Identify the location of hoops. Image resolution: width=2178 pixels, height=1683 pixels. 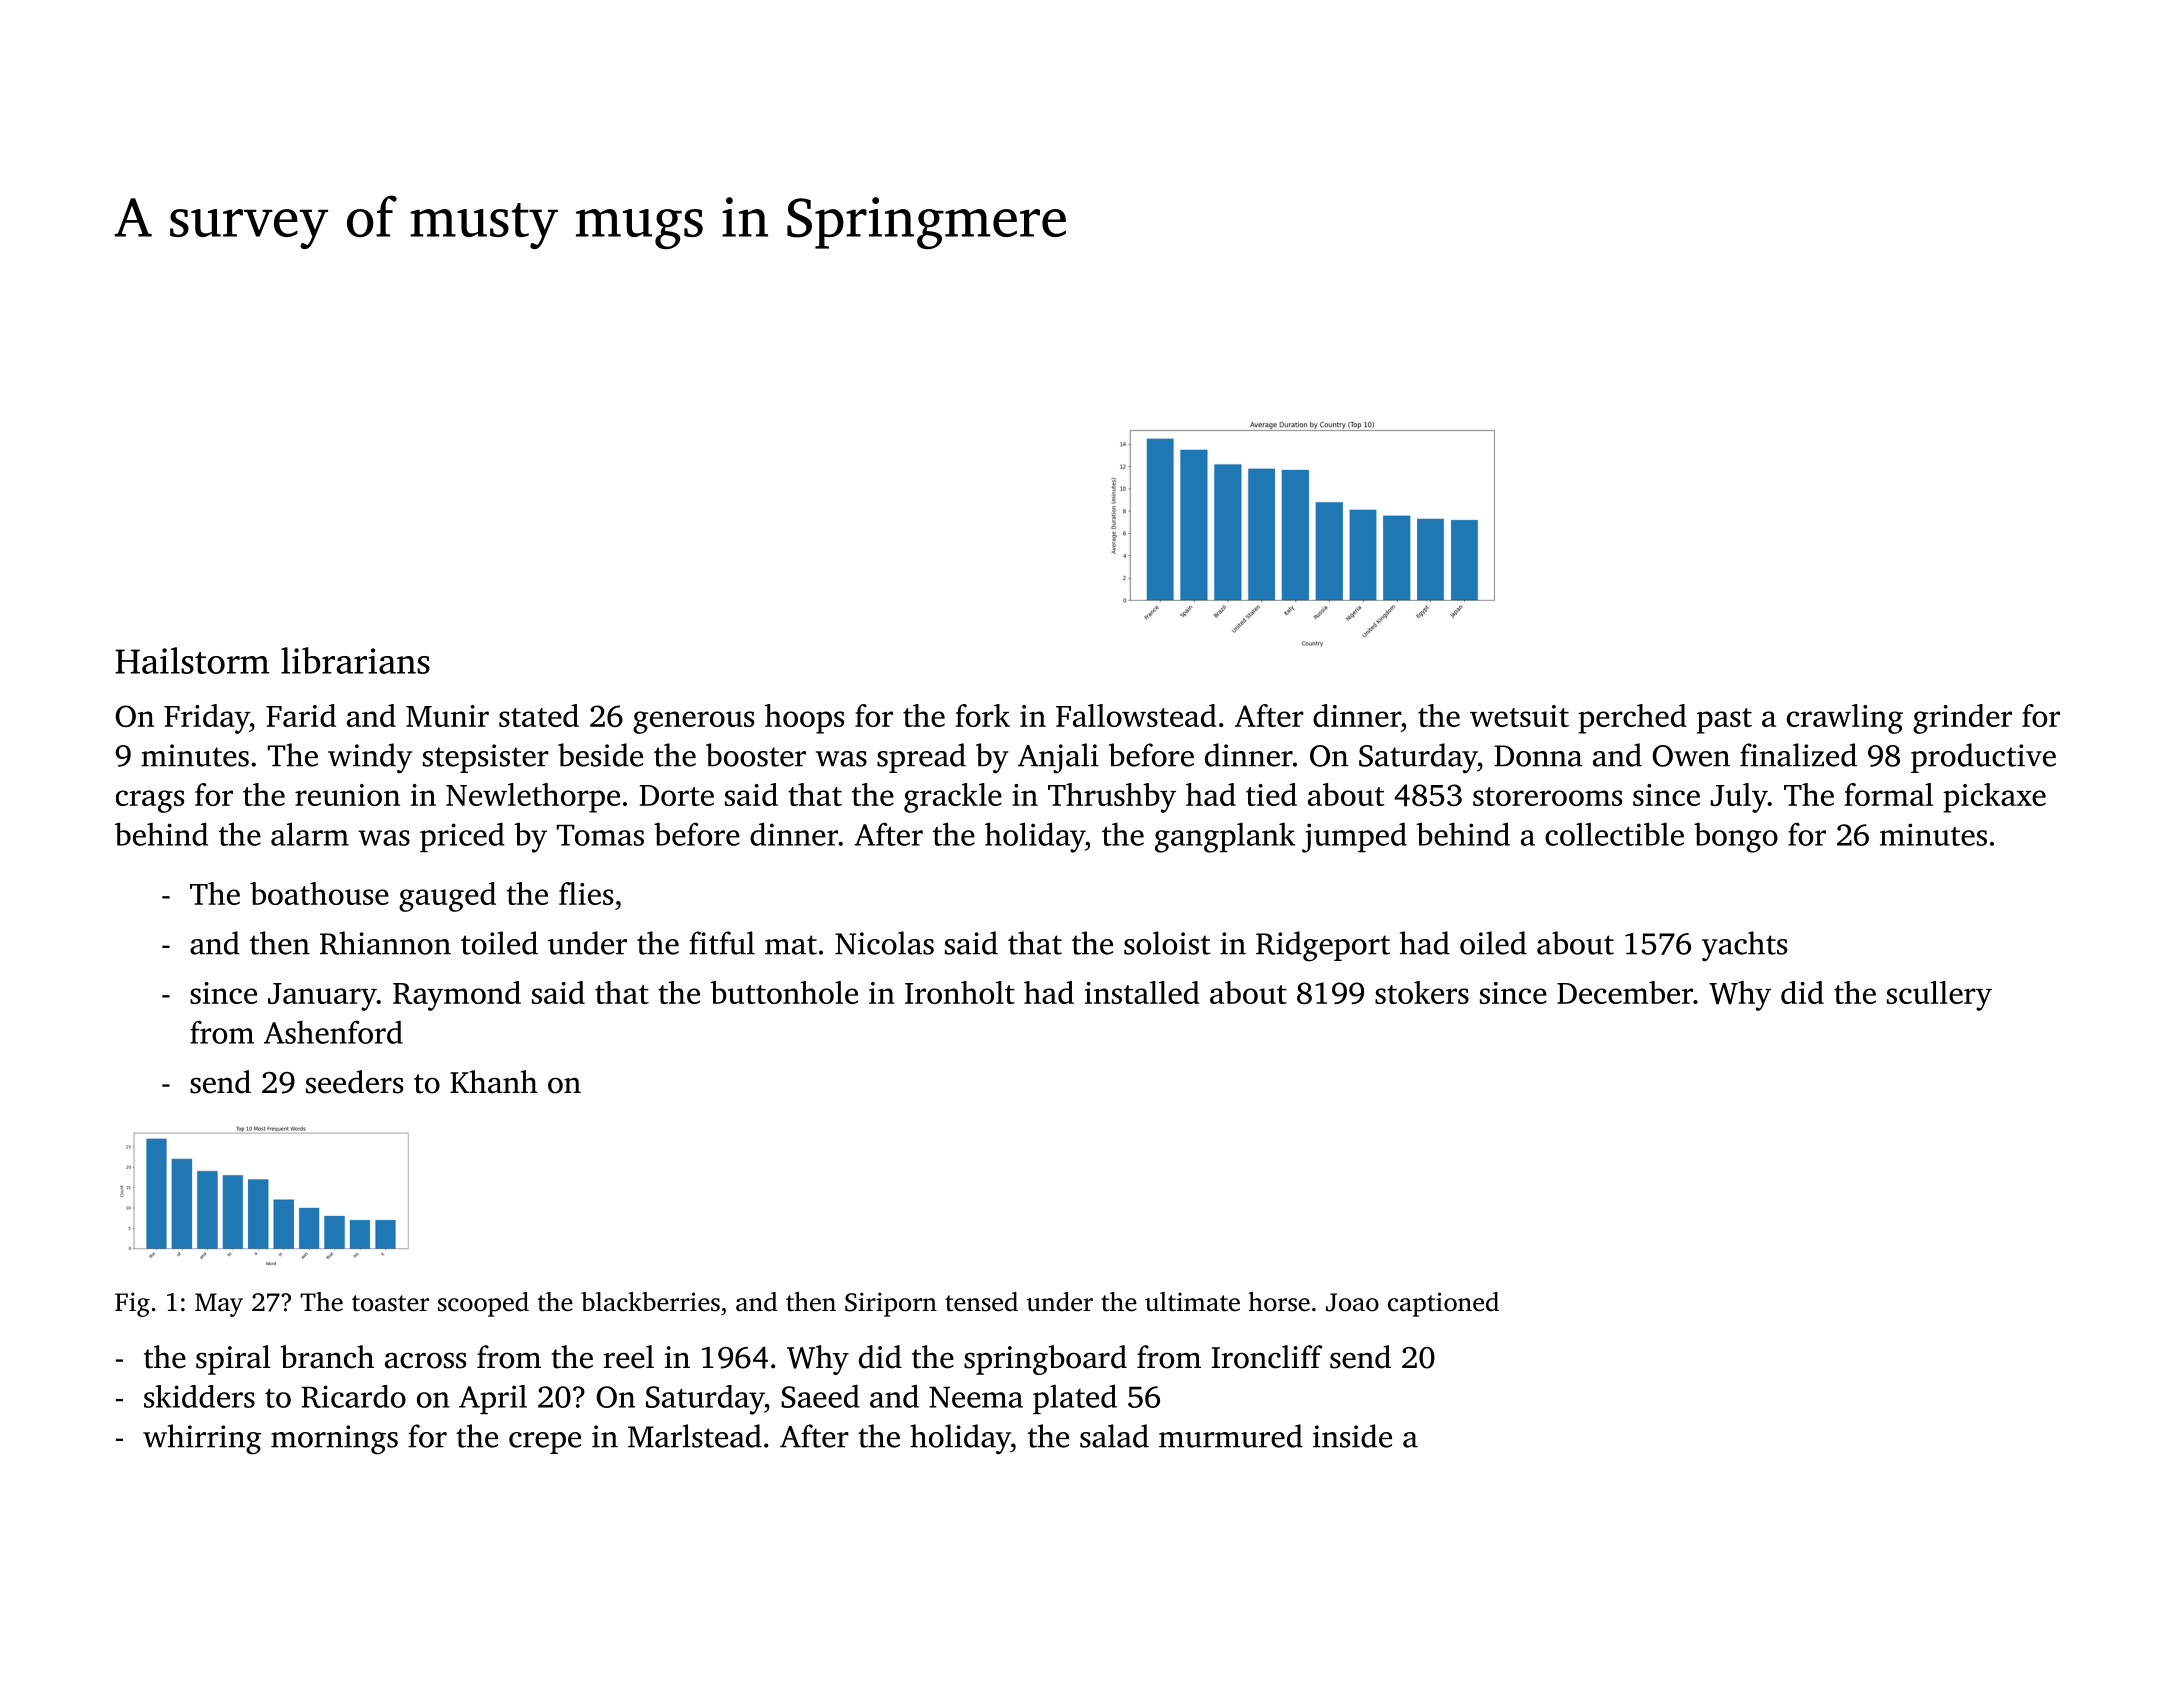
(804, 719).
